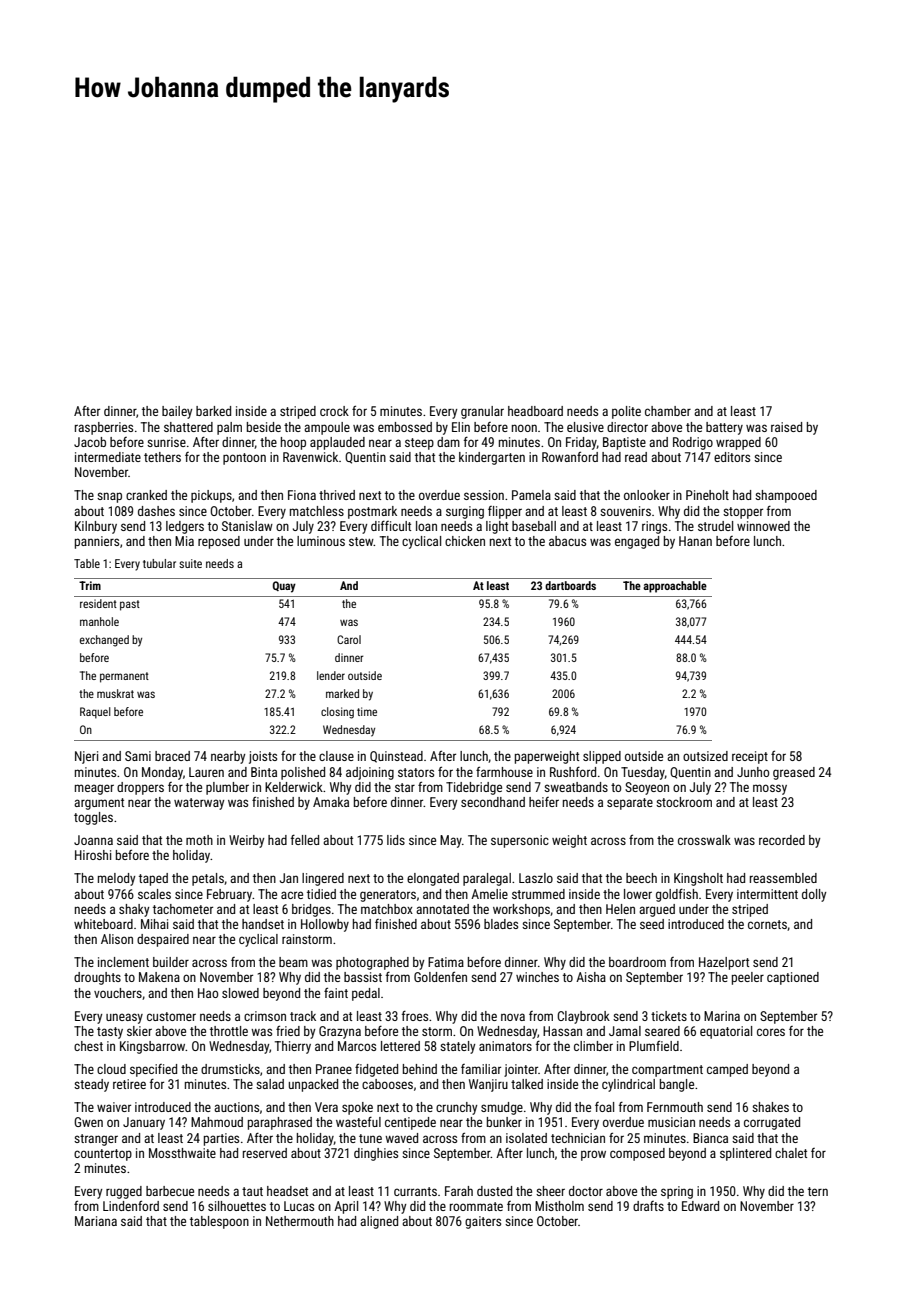 This document has width=908, height=1316. I want to click on Pineholt, so click(707, 495).
